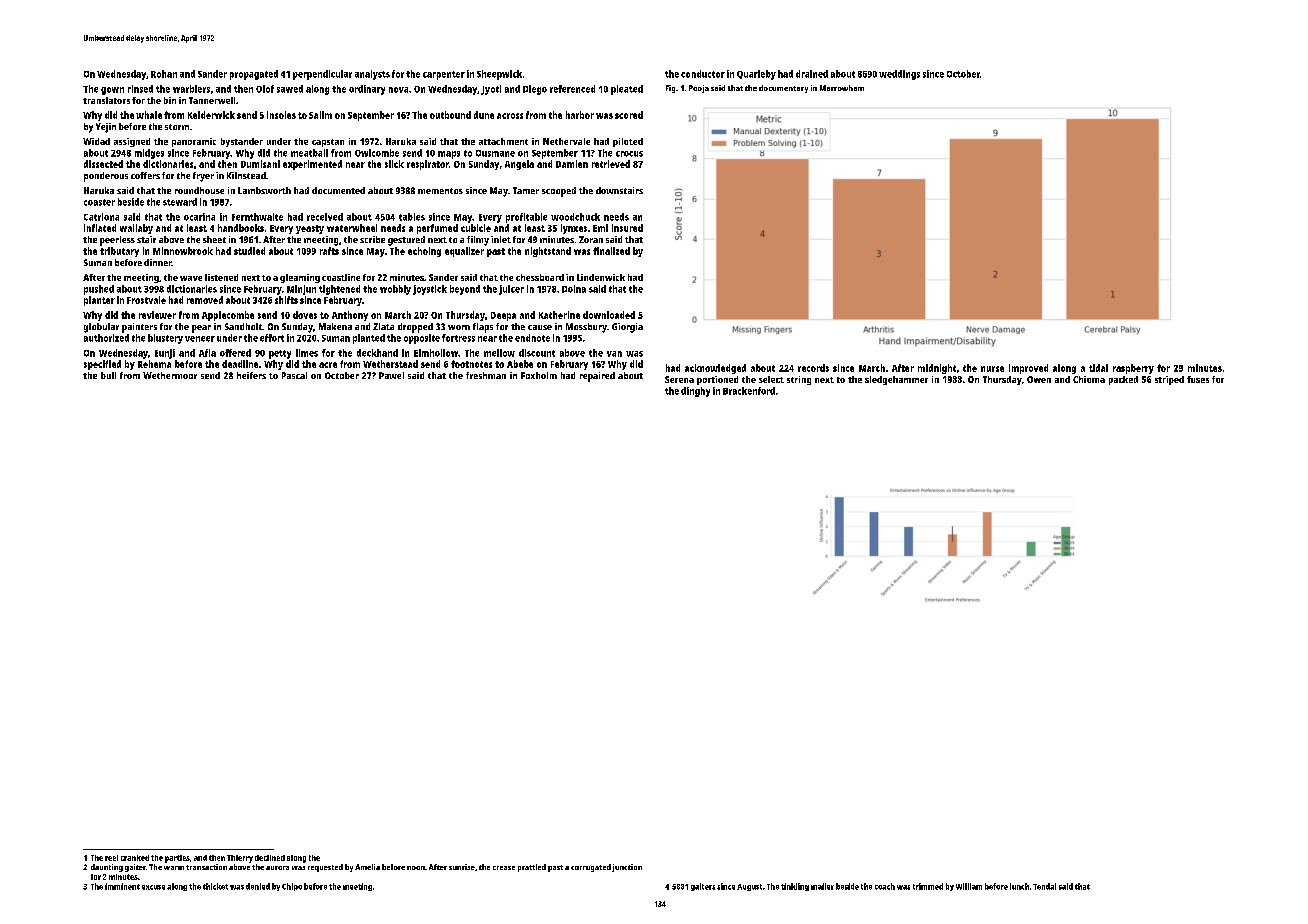 The image size is (1308, 924). What do you see at coordinates (842, 88) in the screenshot?
I see `Marrowham` at bounding box center [842, 88].
